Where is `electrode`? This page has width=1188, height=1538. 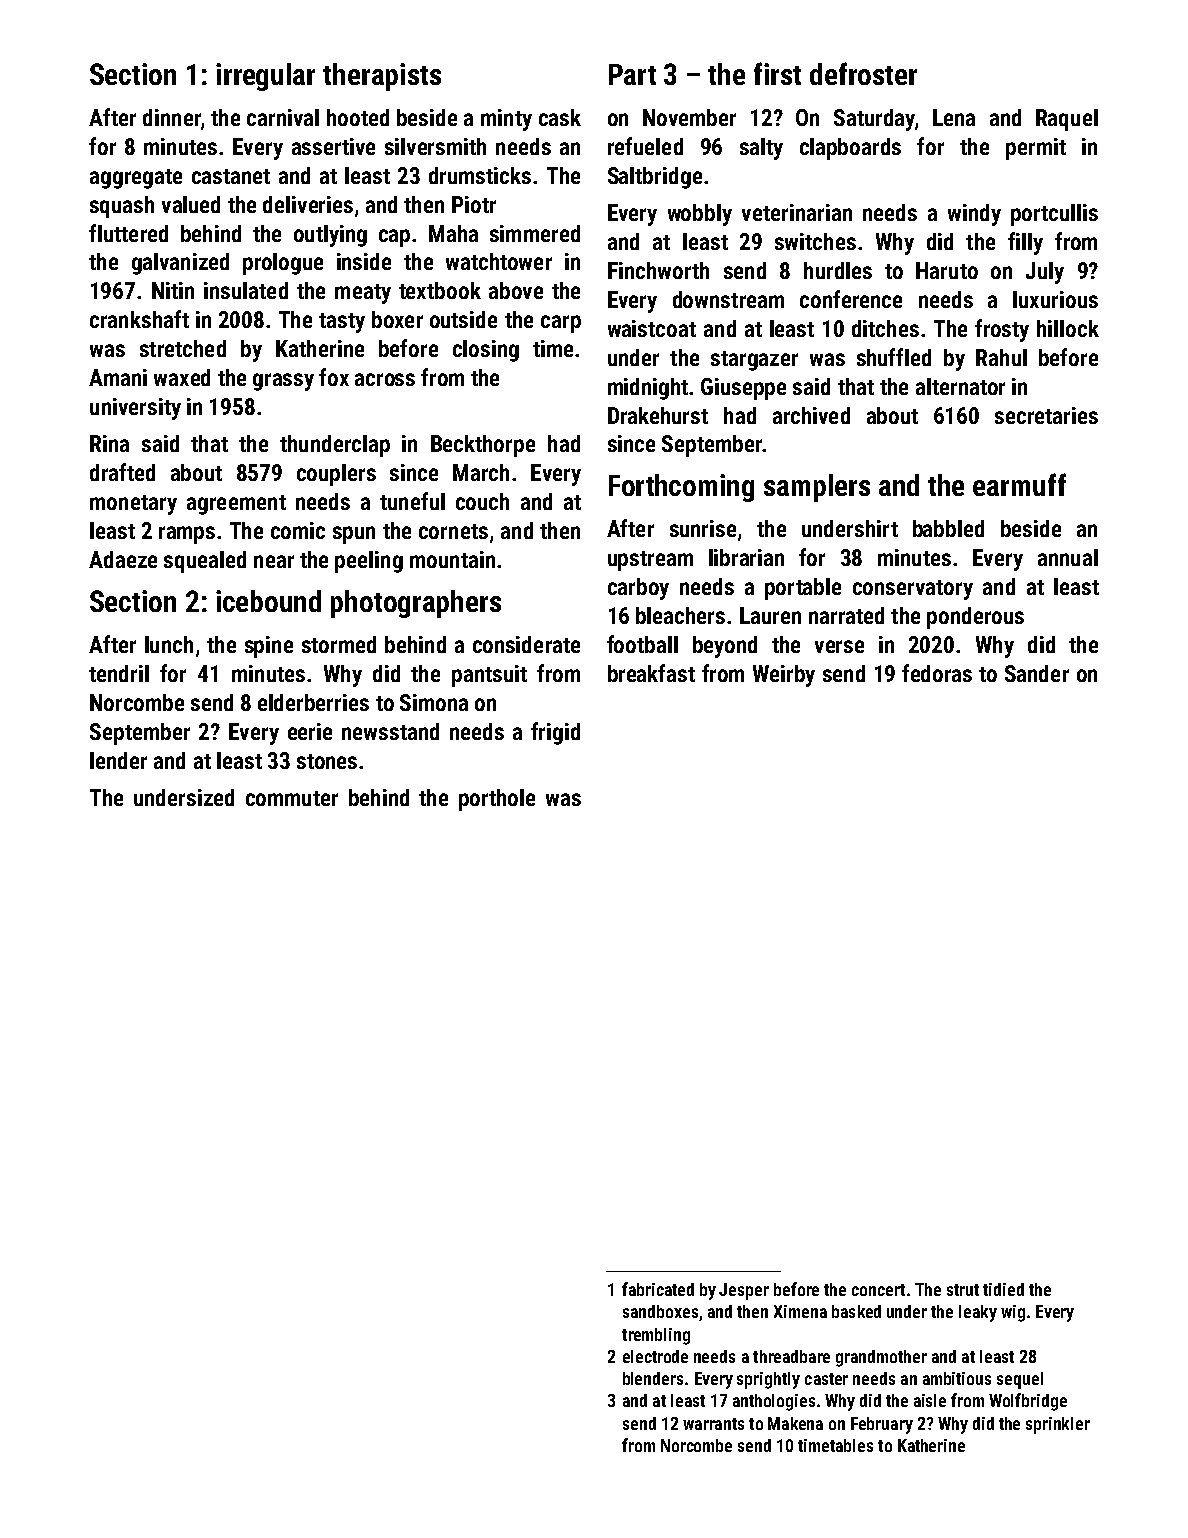 electrode is located at coordinates (655, 1356).
